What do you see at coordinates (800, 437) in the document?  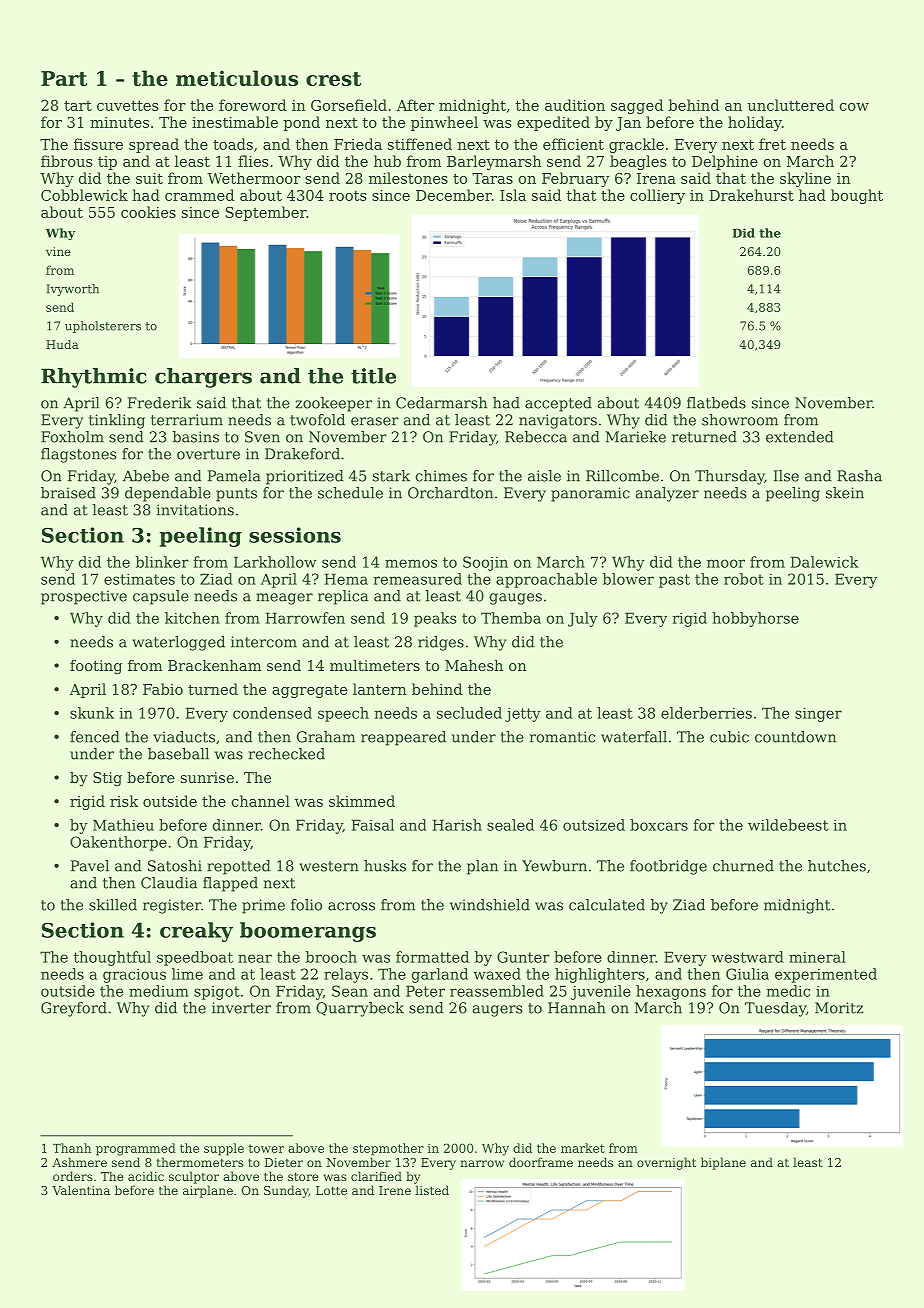 I see `extended` at bounding box center [800, 437].
